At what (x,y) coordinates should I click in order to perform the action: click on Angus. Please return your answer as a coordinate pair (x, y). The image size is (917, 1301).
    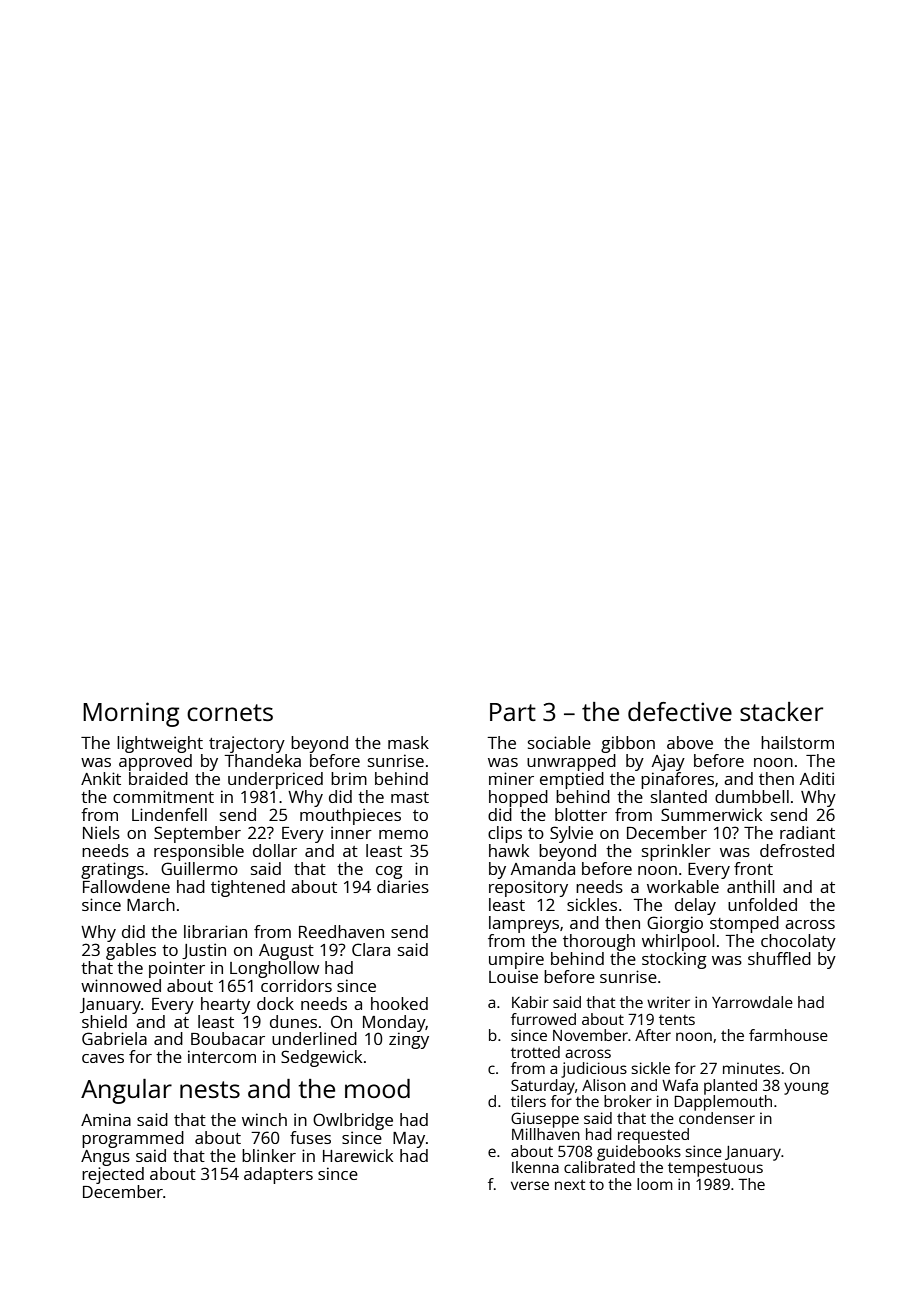
    Looking at the image, I should click on (105, 1158).
